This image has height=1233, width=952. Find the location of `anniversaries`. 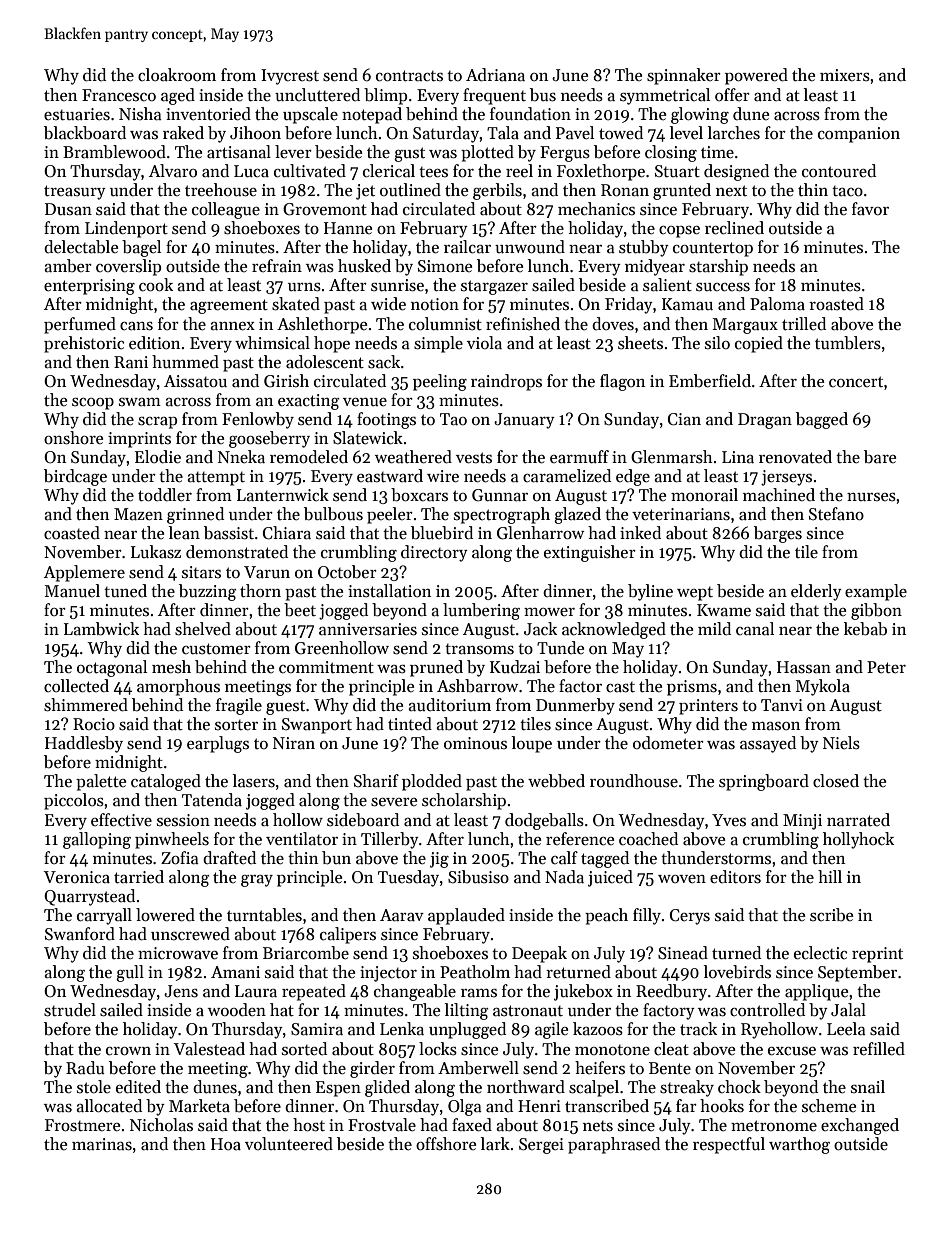

anniversaries is located at coordinates (368, 629).
